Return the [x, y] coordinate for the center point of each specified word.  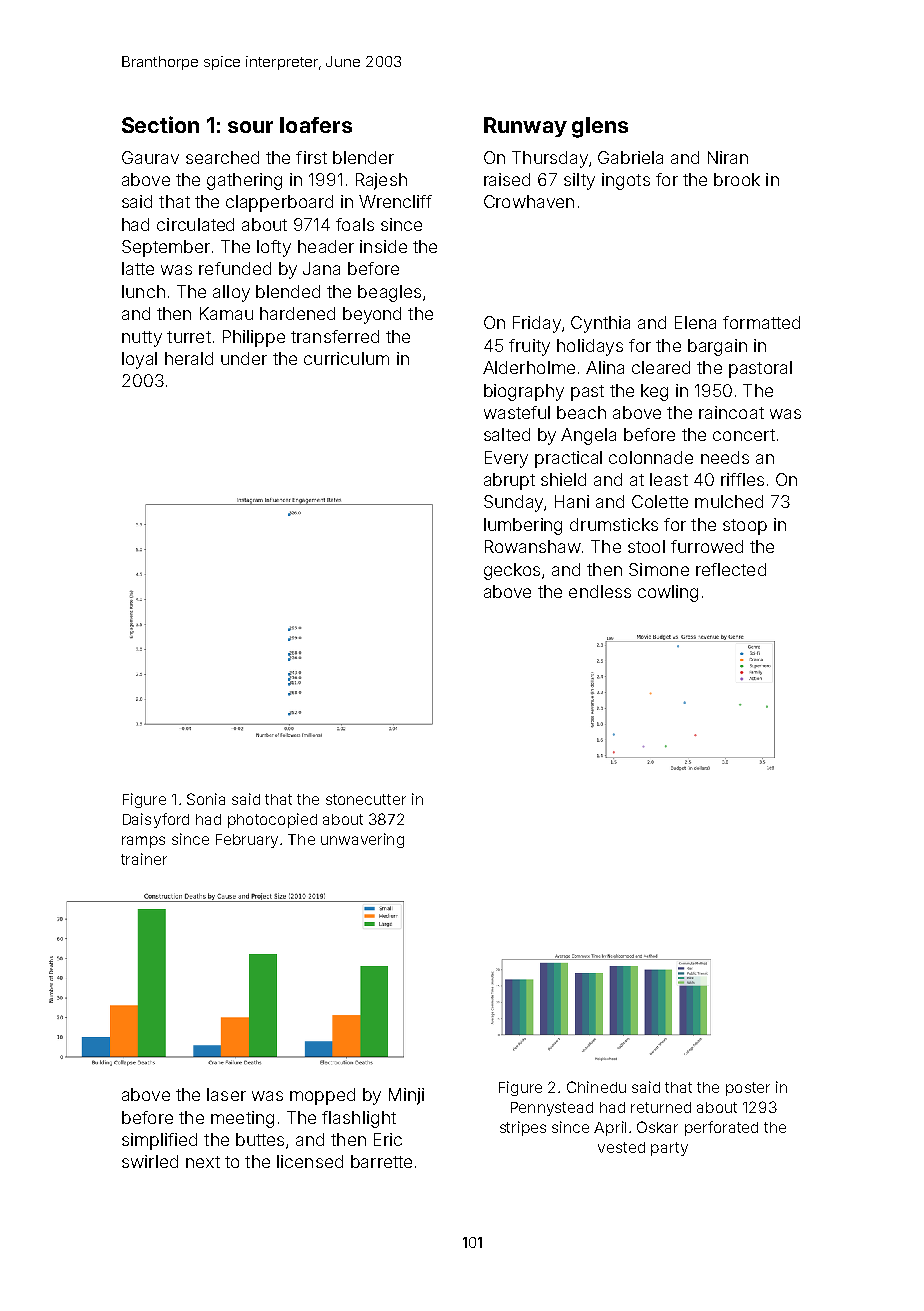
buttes [260, 1139]
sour [250, 127]
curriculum [346, 358]
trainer [144, 859]
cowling [668, 593]
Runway [525, 127]
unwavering [362, 840]
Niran [728, 157]
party [669, 1149]
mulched [729, 501]
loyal [139, 360]
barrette [381, 1161]
